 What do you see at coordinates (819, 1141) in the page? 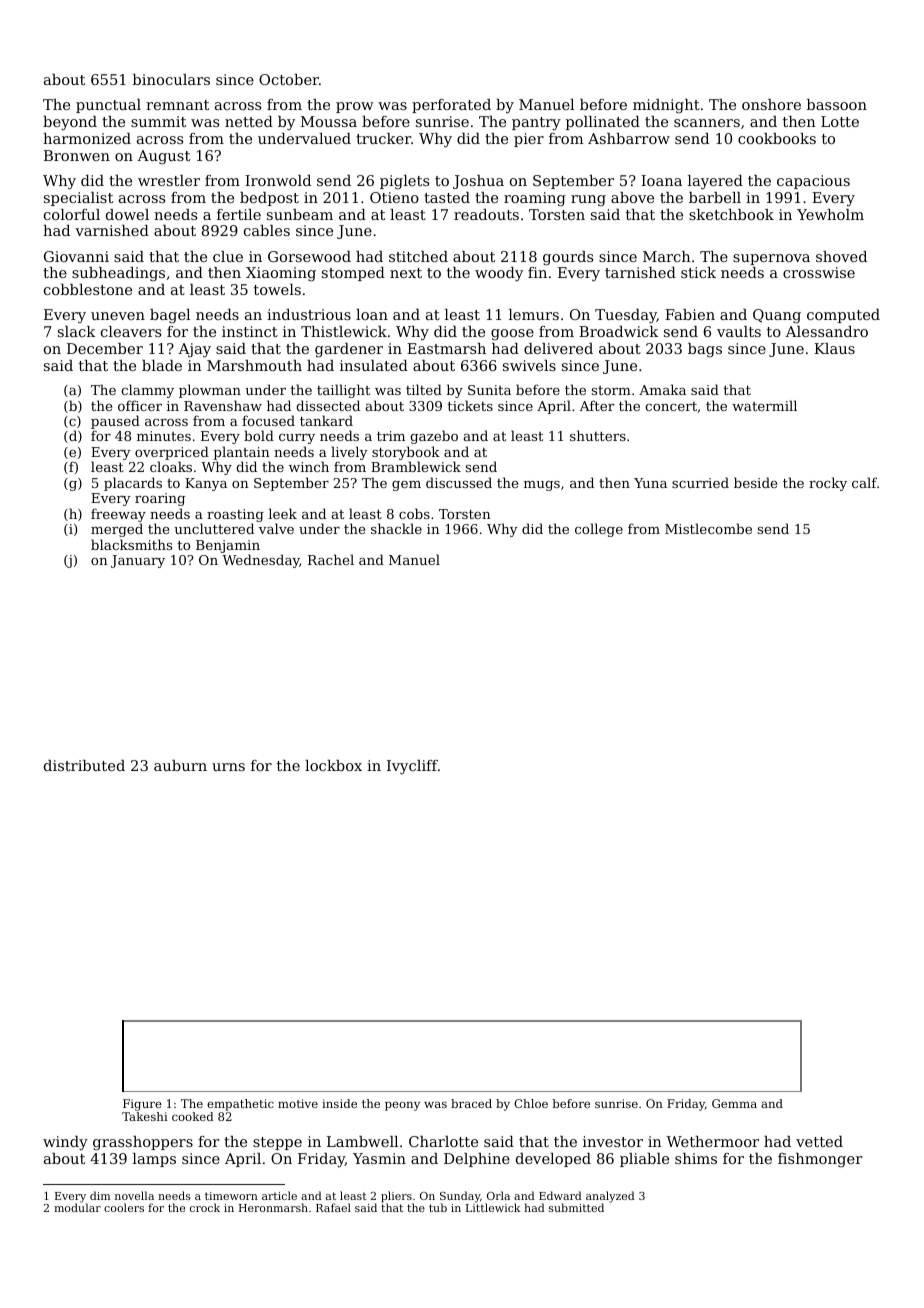
I see `vetted` at bounding box center [819, 1141].
